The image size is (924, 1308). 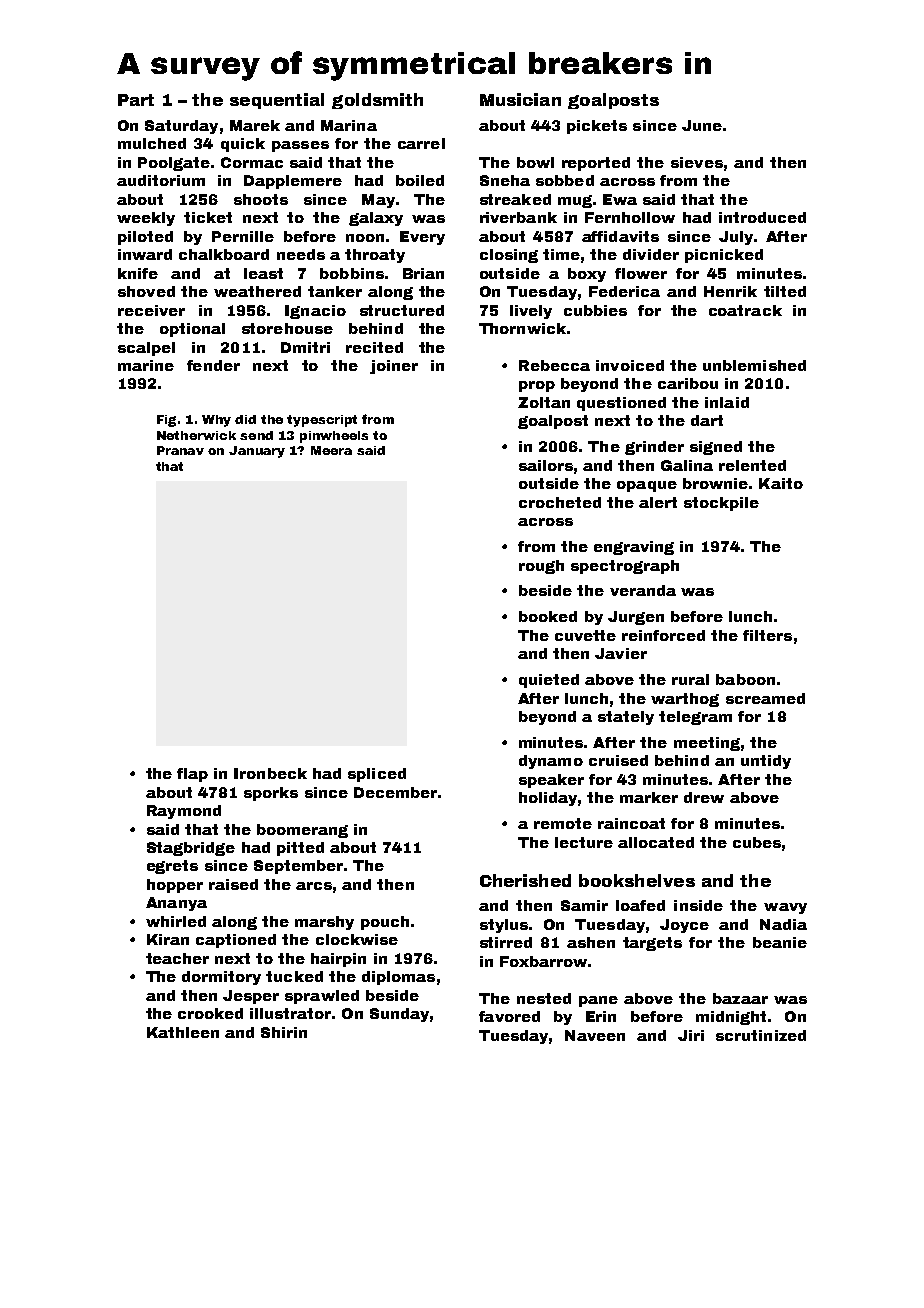 I want to click on Kathleen, so click(x=183, y=1032).
